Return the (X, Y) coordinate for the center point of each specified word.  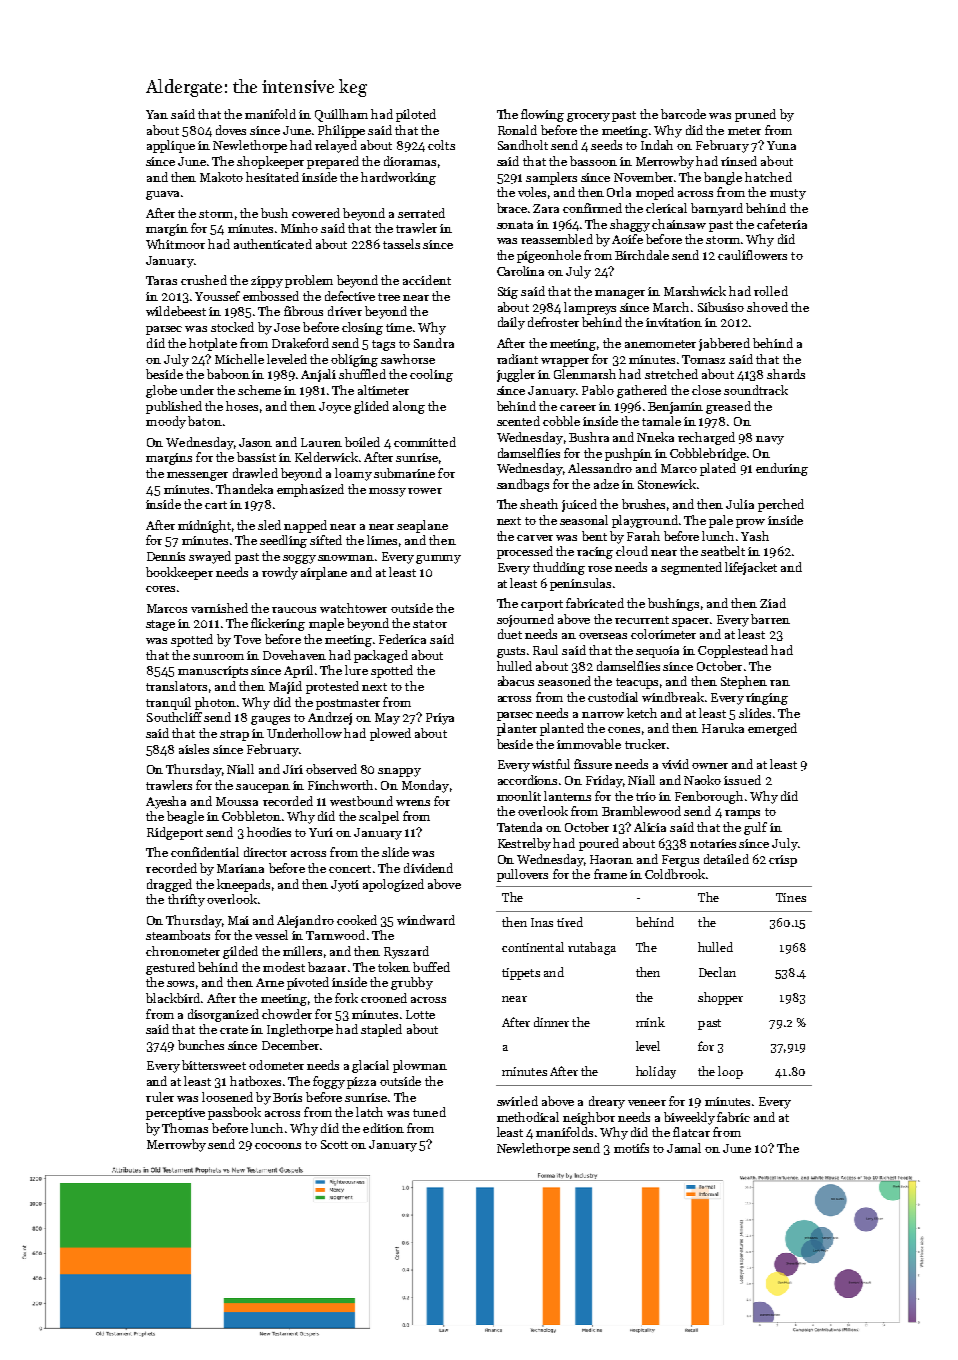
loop (730, 1072)
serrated (421, 213)
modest (284, 967)
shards (786, 374)
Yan (157, 114)
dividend (428, 868)
